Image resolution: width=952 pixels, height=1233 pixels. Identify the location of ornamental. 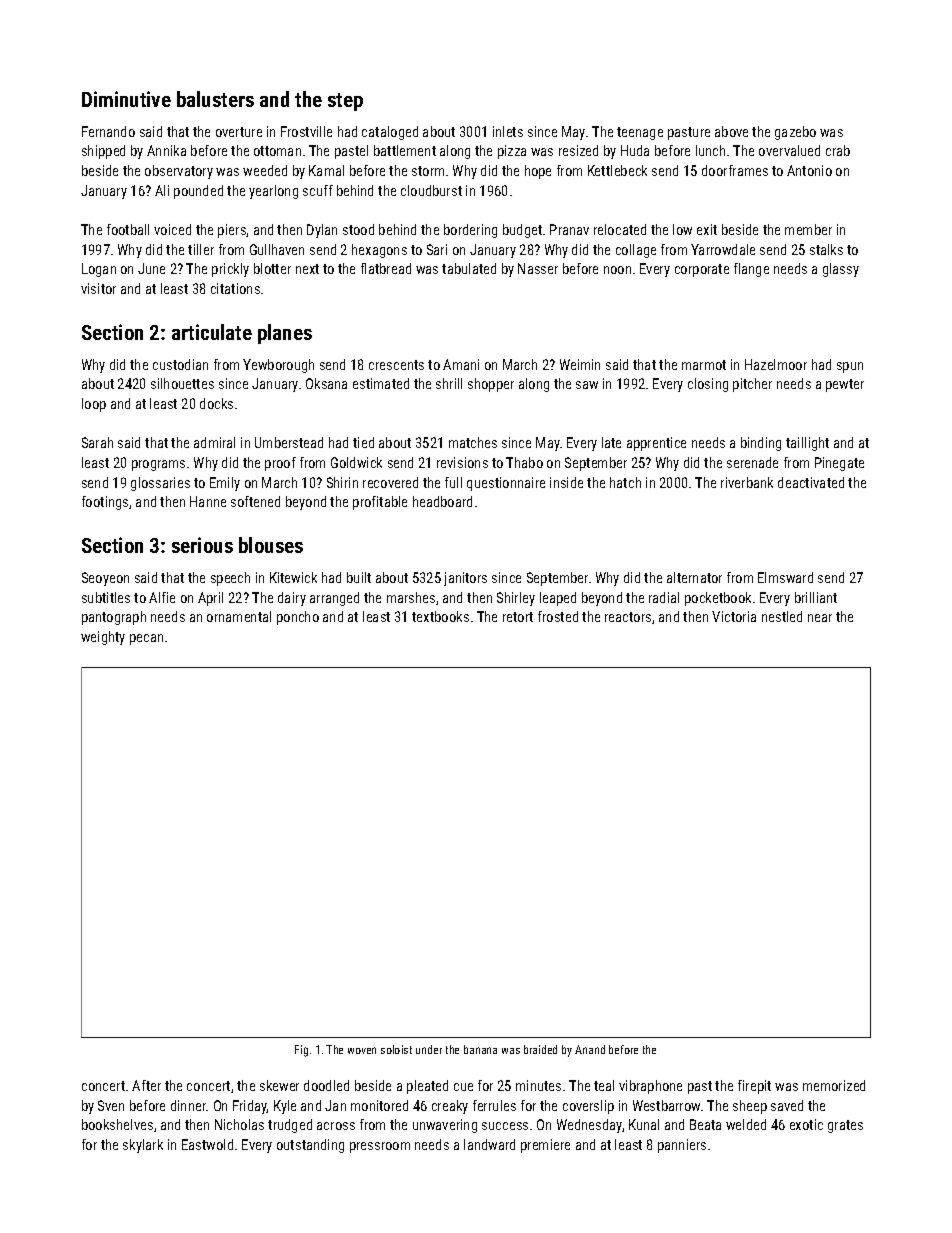
(239, 616).
